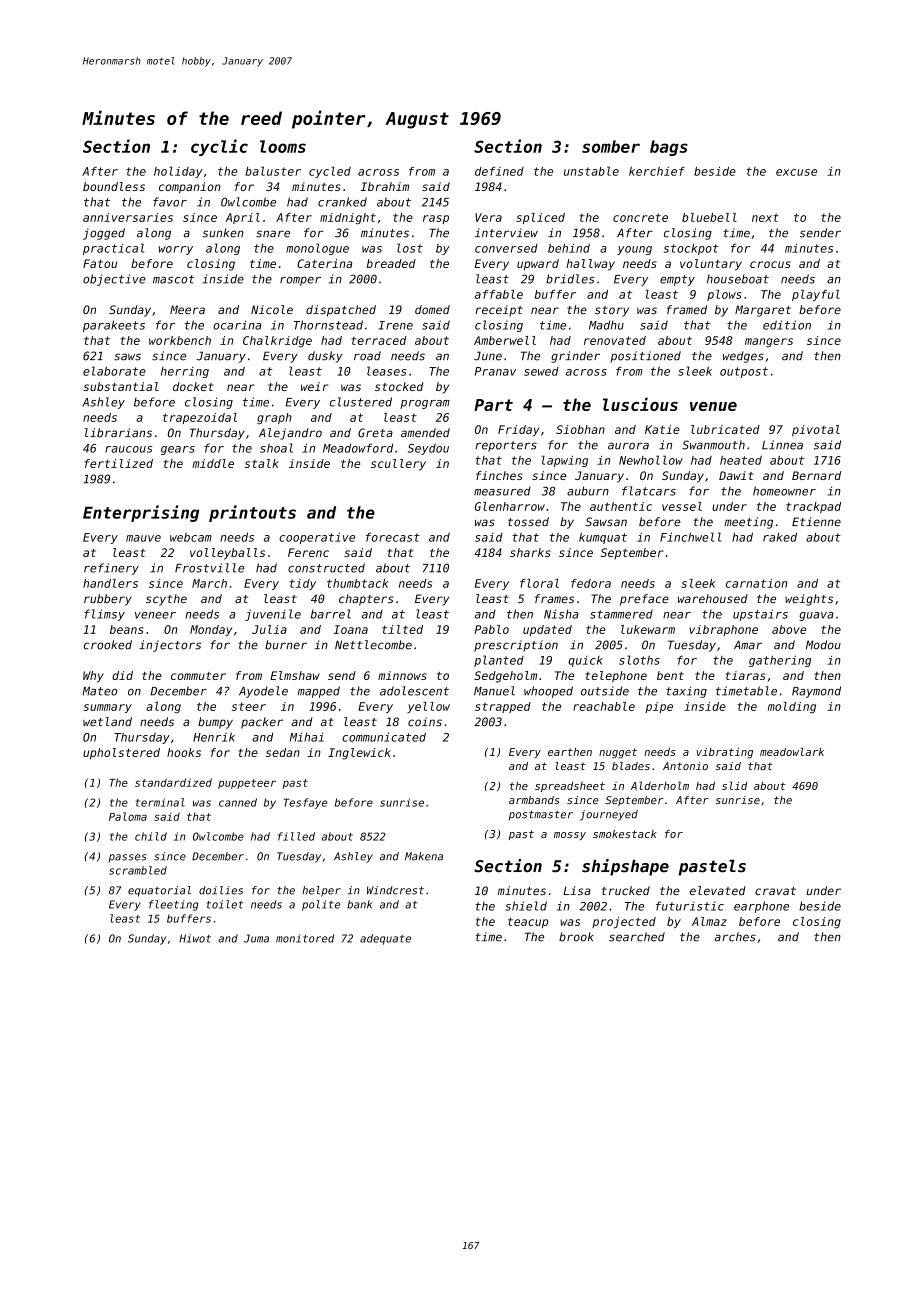 The image size is (924, 1308). I want to click on meadowlark, so click(792, 751).
